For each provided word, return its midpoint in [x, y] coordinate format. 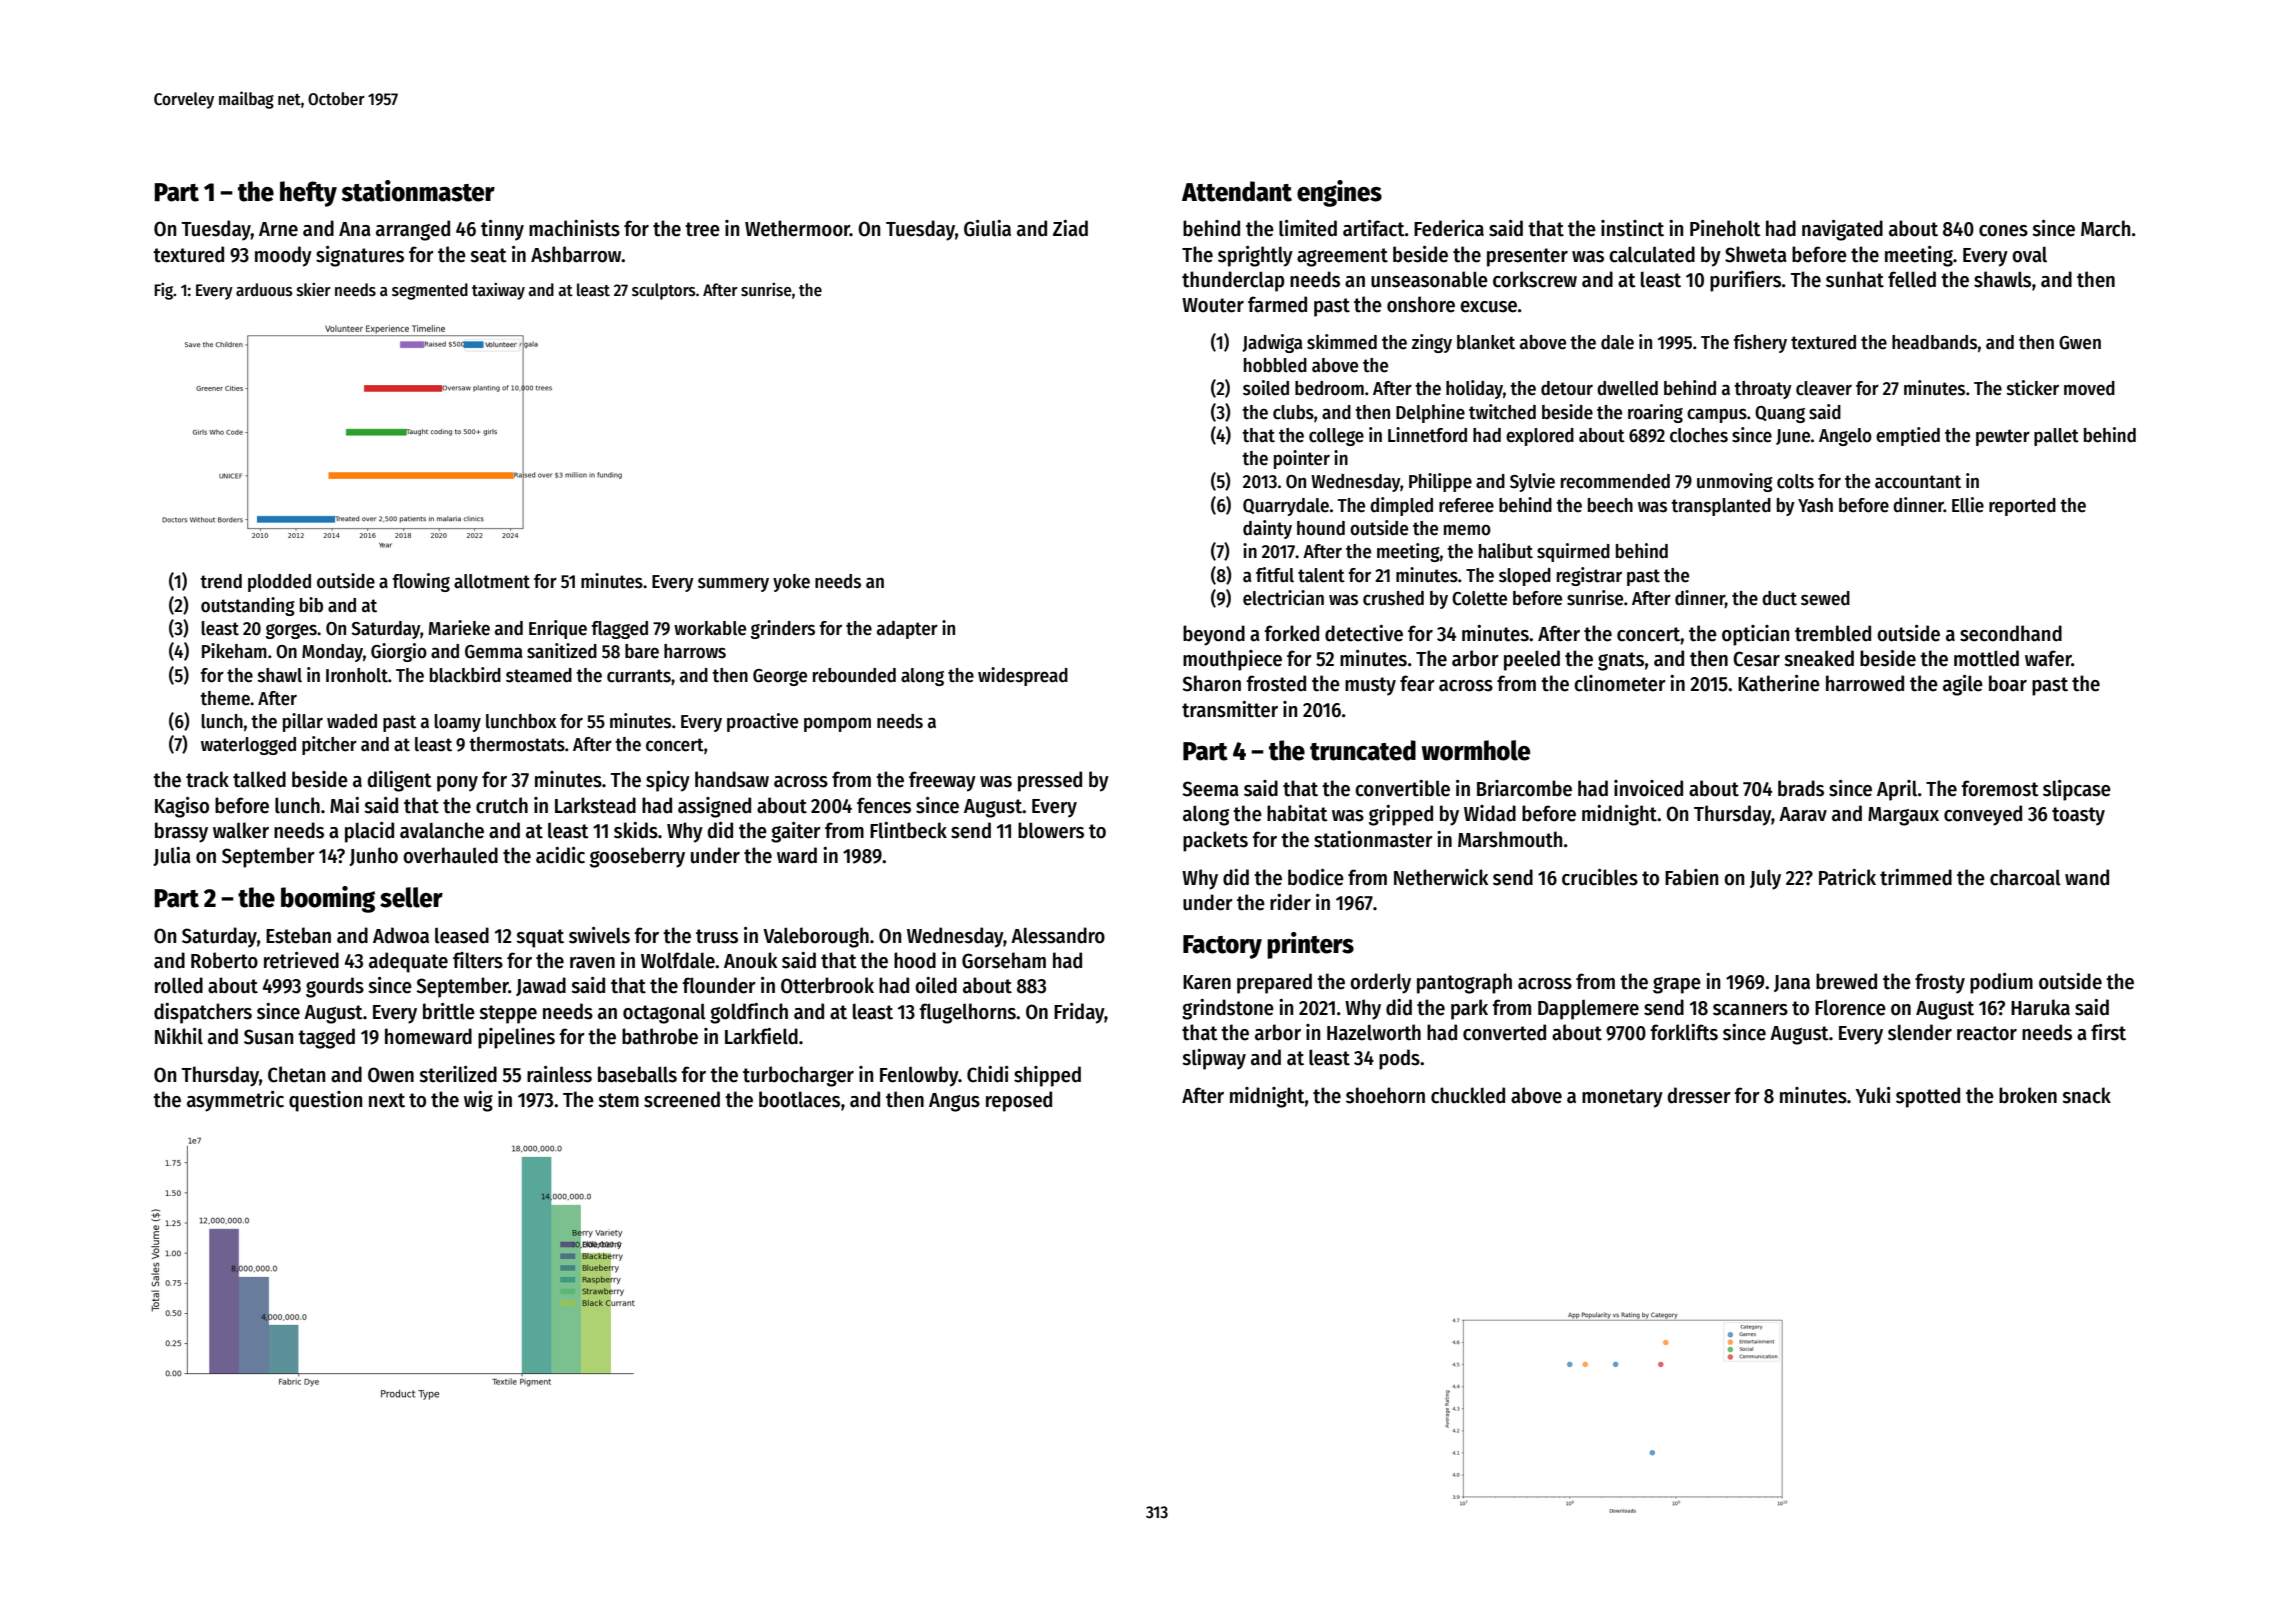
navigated [1842, 230]
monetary [1622, 1098]
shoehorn [1385, 1095]
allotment [492, 581]
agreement [1342, 257]
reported [2022, 507]
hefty [308, 194]
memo [1467, 530]
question [325, 1101]
